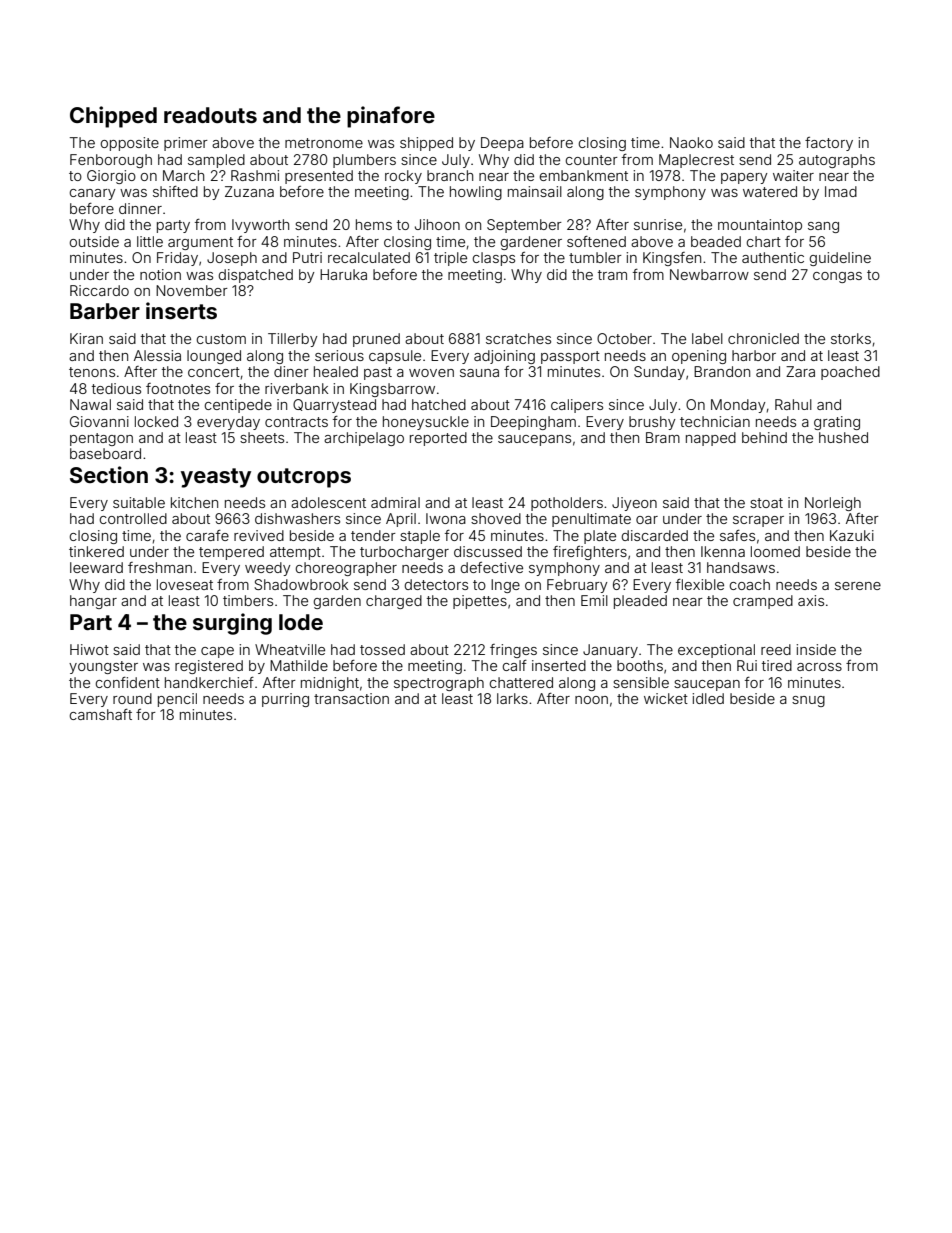 This screenshot has width=952, height=1233. What do you see at coordinates (512, 698) in the screenshot?
I see `larks` at bounding box center [512, 698].
